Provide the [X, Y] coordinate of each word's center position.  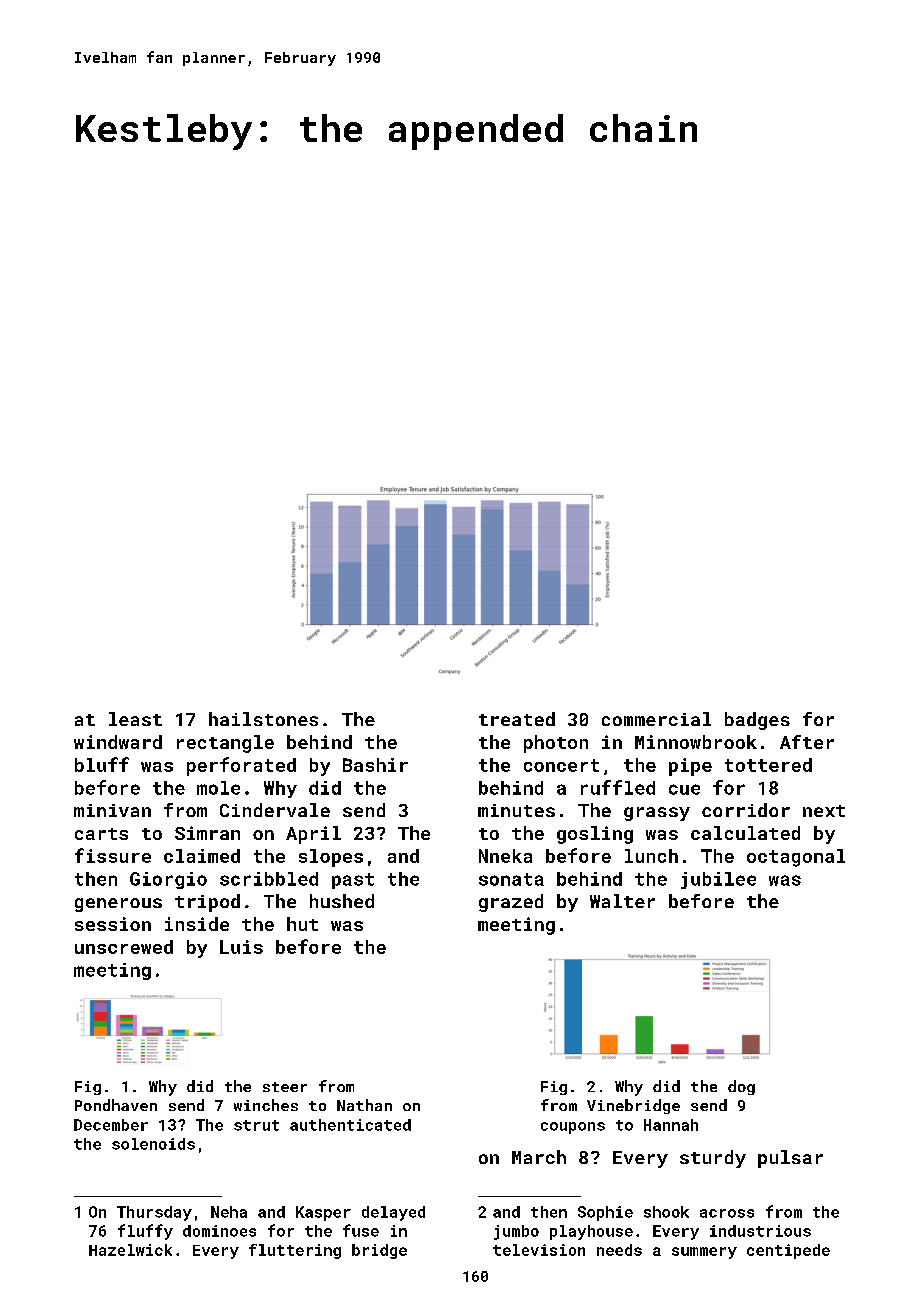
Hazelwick [130, 1250]
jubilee [718, 880]
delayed [393, 1213]
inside [197, 924]
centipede [788, 1251]
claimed [202, 856]
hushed [342, 901]
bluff [102, 764]
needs [619, 1250]
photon [556, 744]
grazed [511, 903]
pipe [690, 767]
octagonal [796, 858]
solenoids [153, 1144]
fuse [361, 1230]
